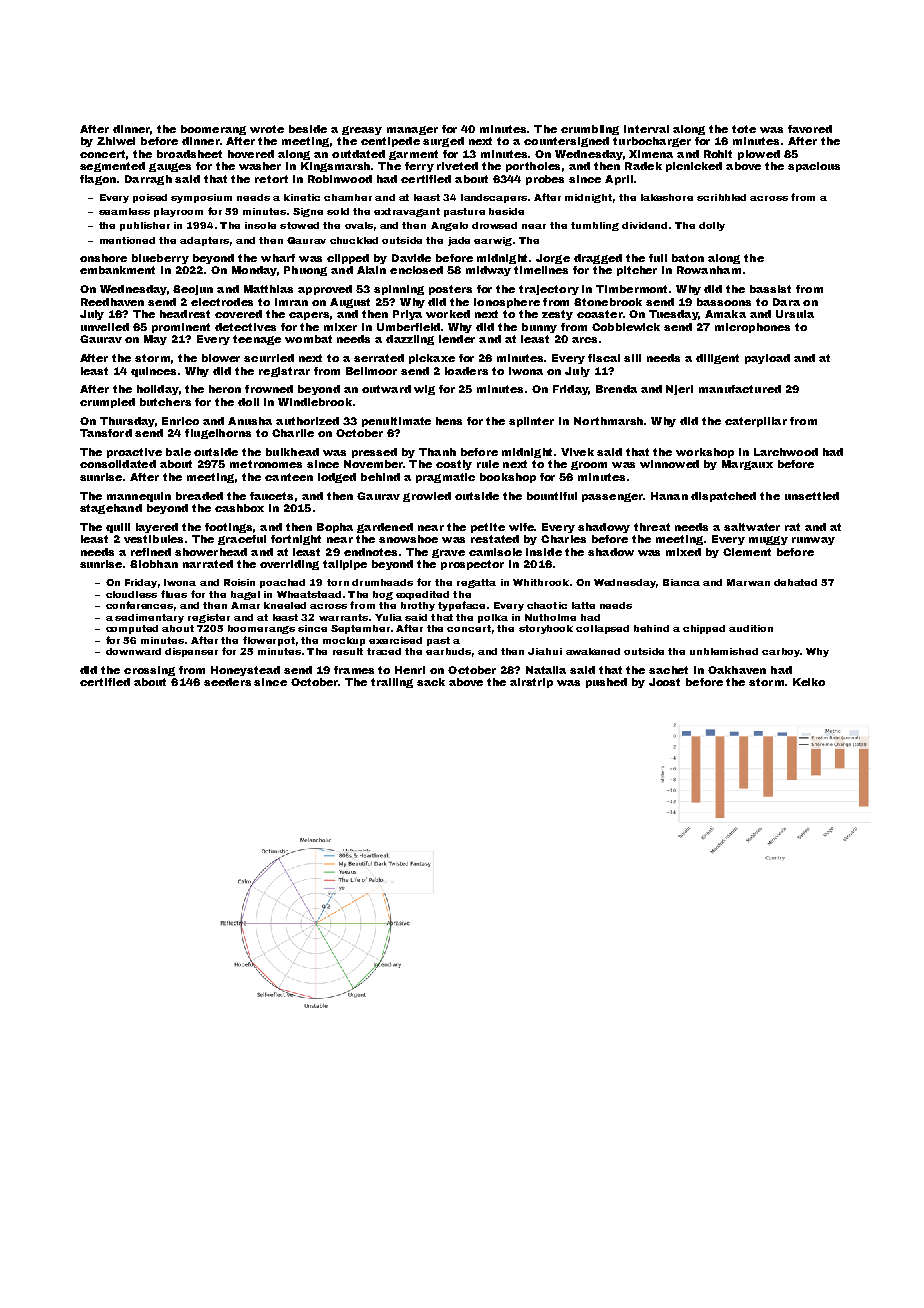 The image size is (924, 1308). I want to click on Oakhaven, so click(737, 670).
